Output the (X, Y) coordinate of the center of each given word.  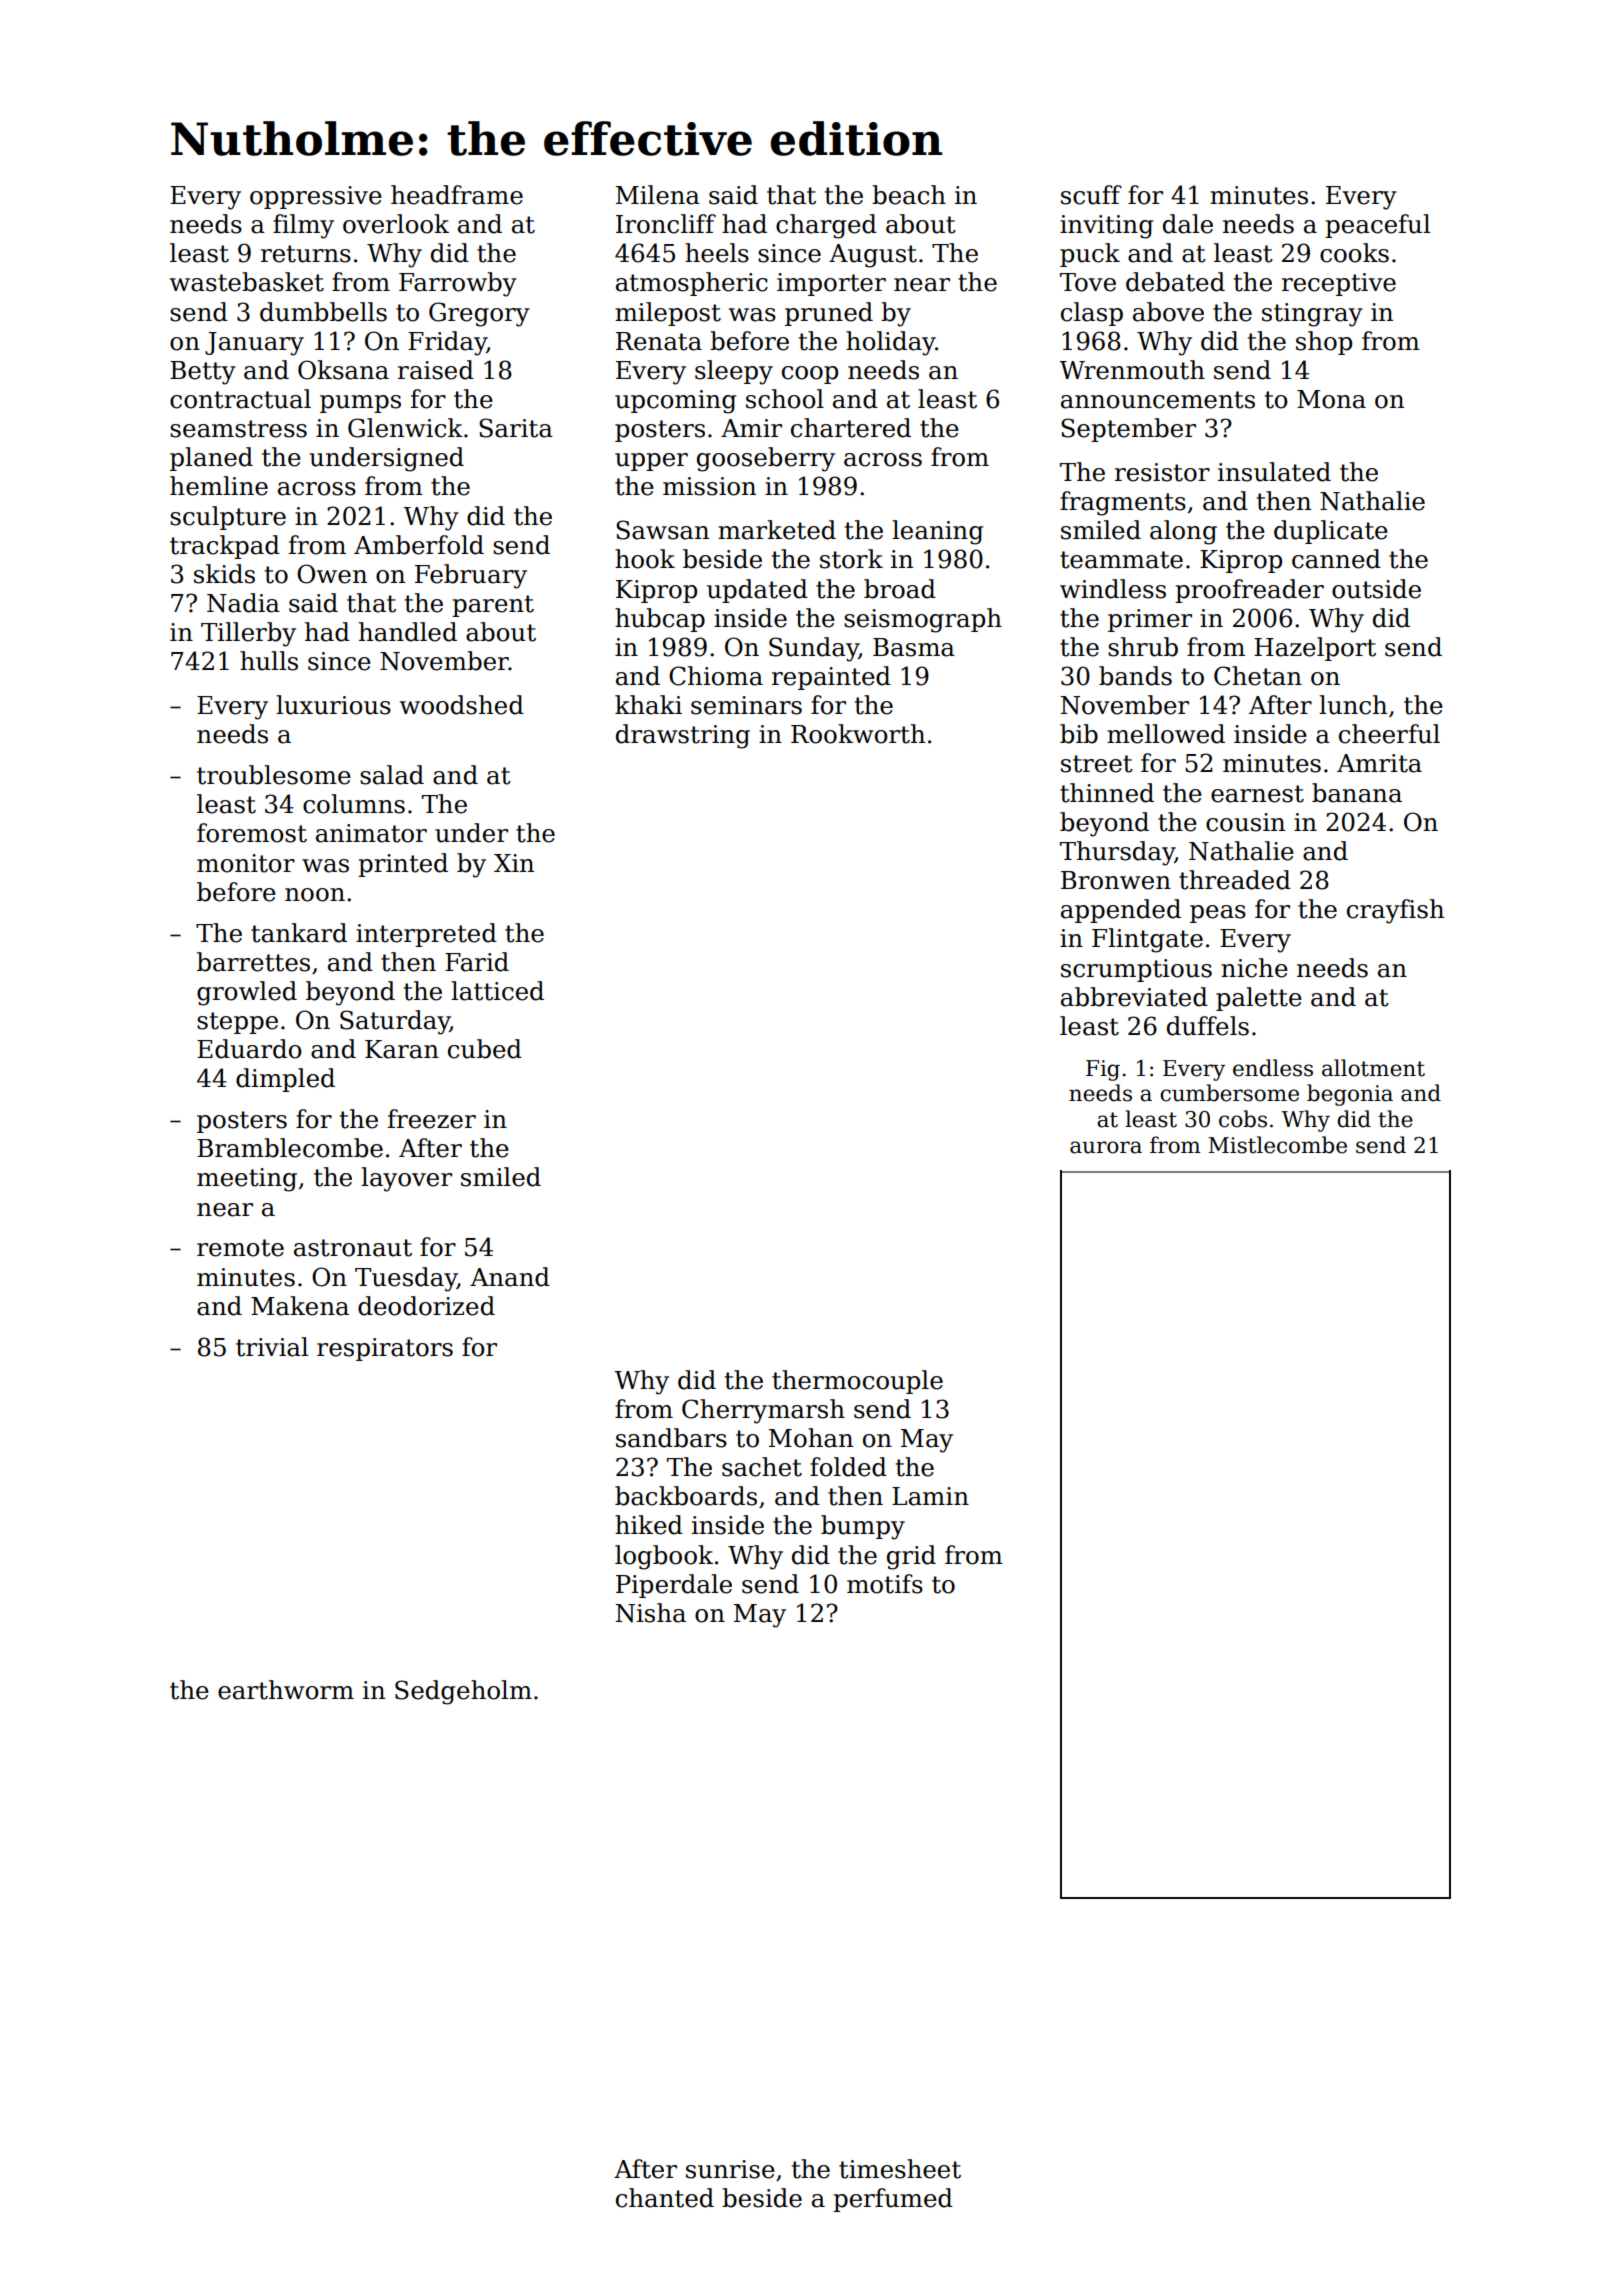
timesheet (900, 2169)
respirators (385, 1349)
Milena (658, 195)
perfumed (893, 2200)
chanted (665, 2198)
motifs (885, 1584)
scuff (1091, 195)
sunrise (730, 2169)
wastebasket (247, 282)
